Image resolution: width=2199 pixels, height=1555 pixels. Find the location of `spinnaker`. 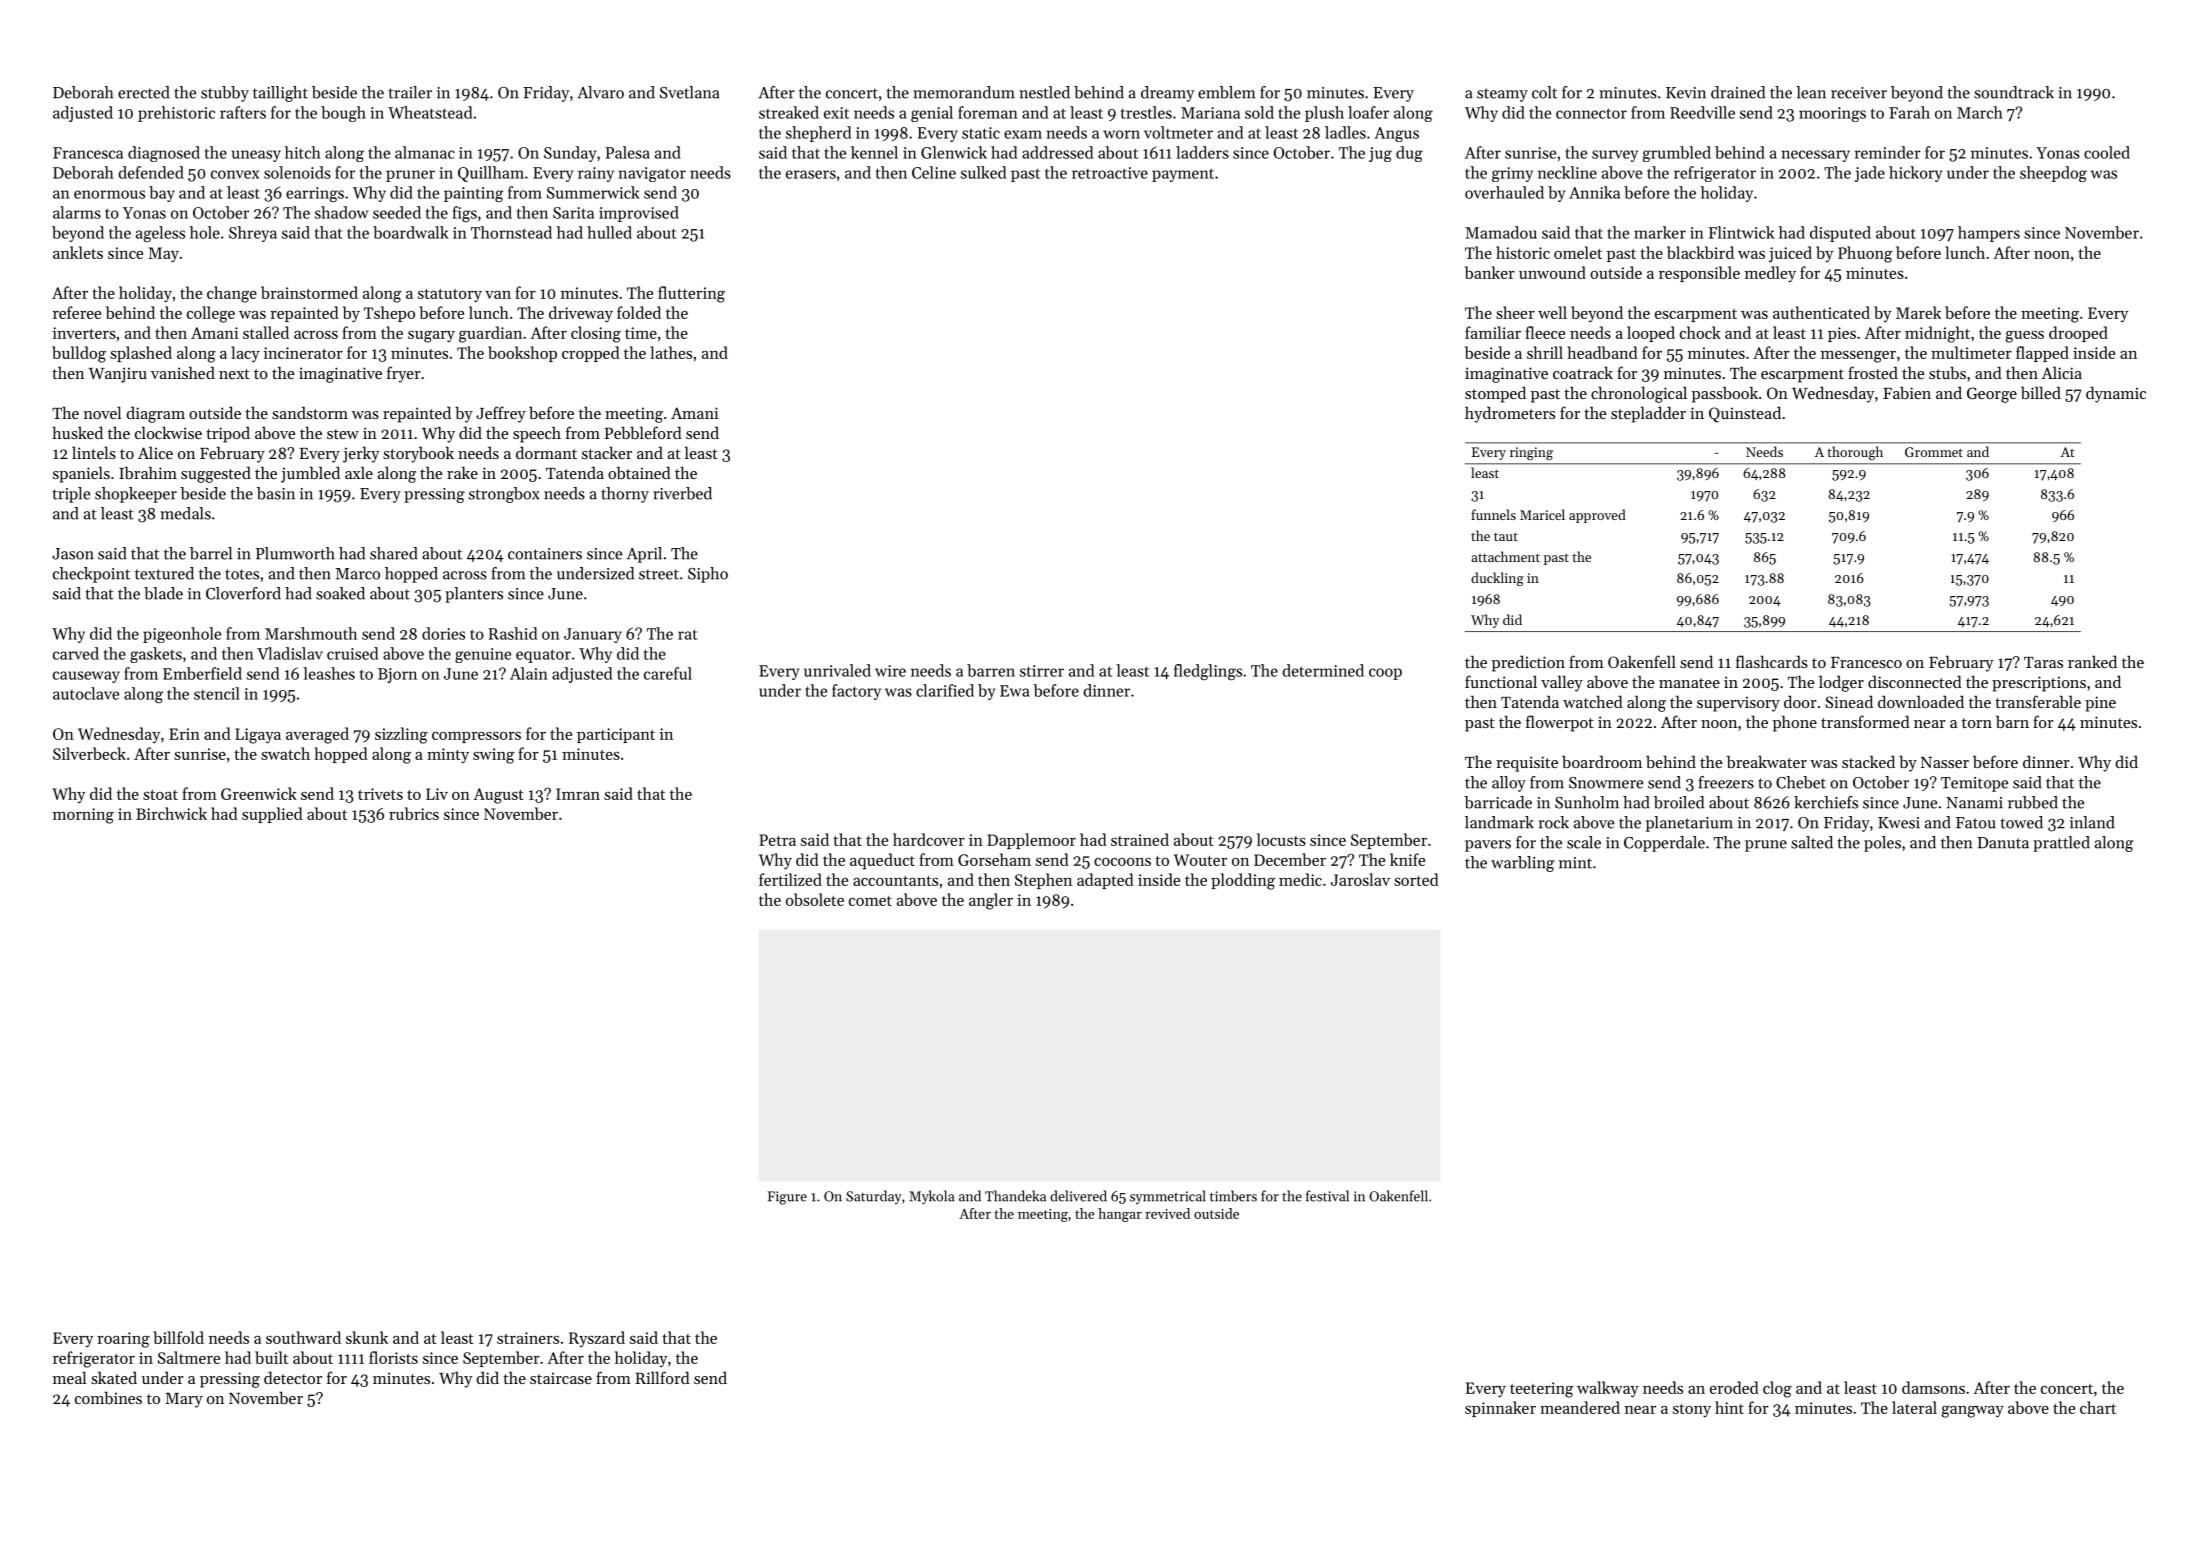

spinnaker is located at coordinates (1500, 1409).
